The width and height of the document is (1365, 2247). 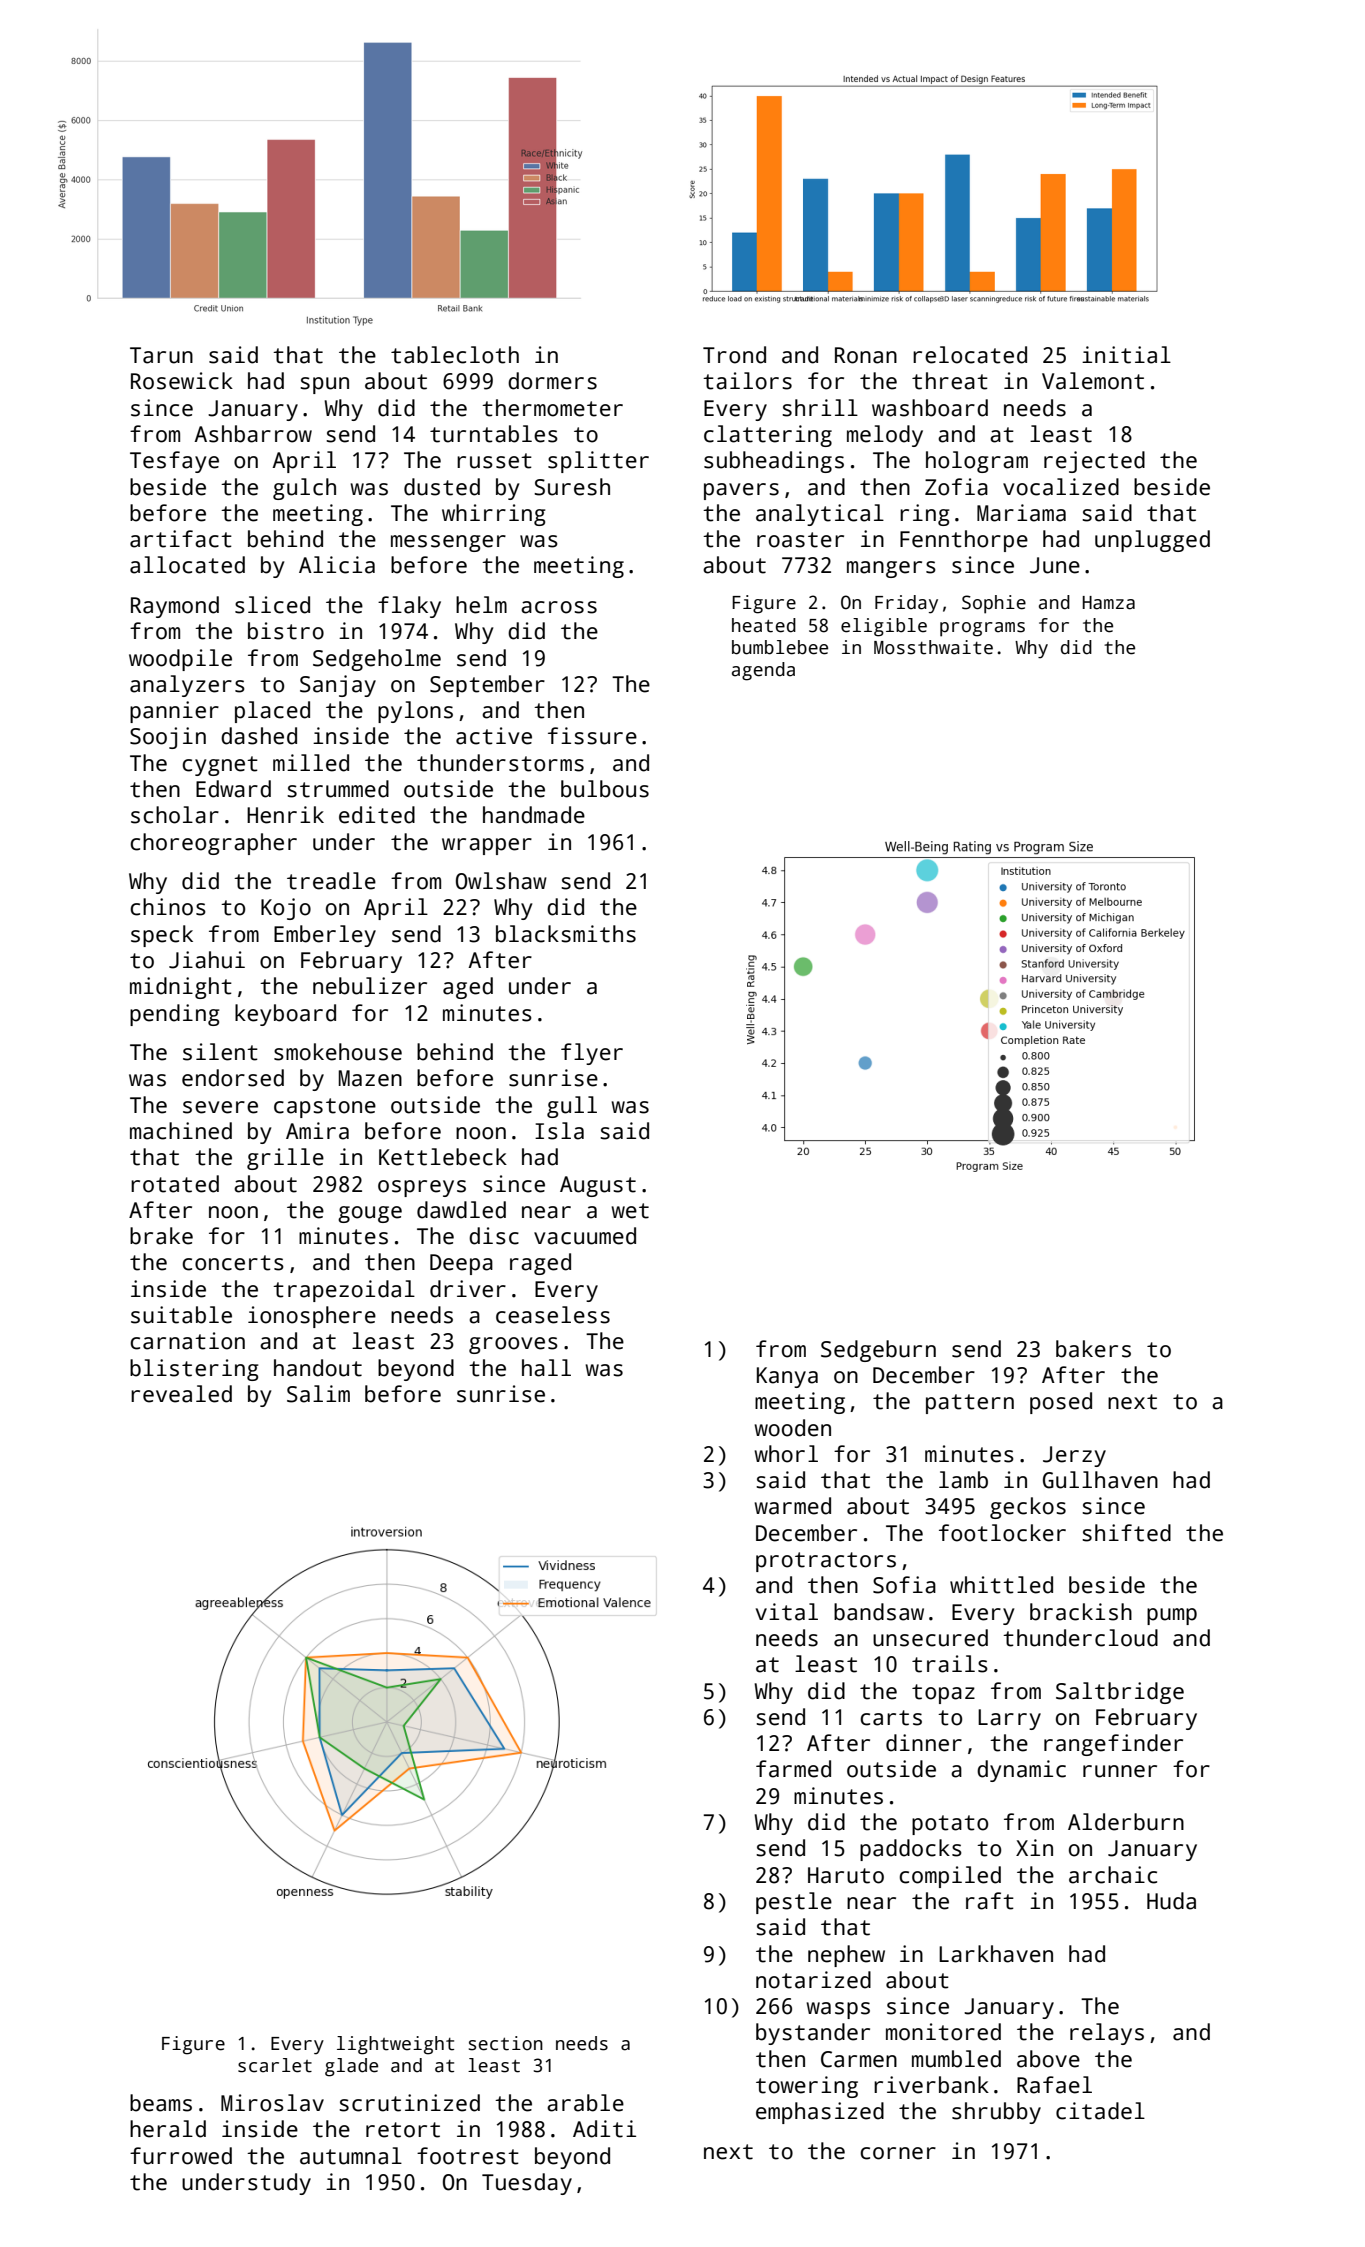 What do you see at coordinates (181, 2156) in the document?
I see `furrowed` at bounding box center [181, 2156].
